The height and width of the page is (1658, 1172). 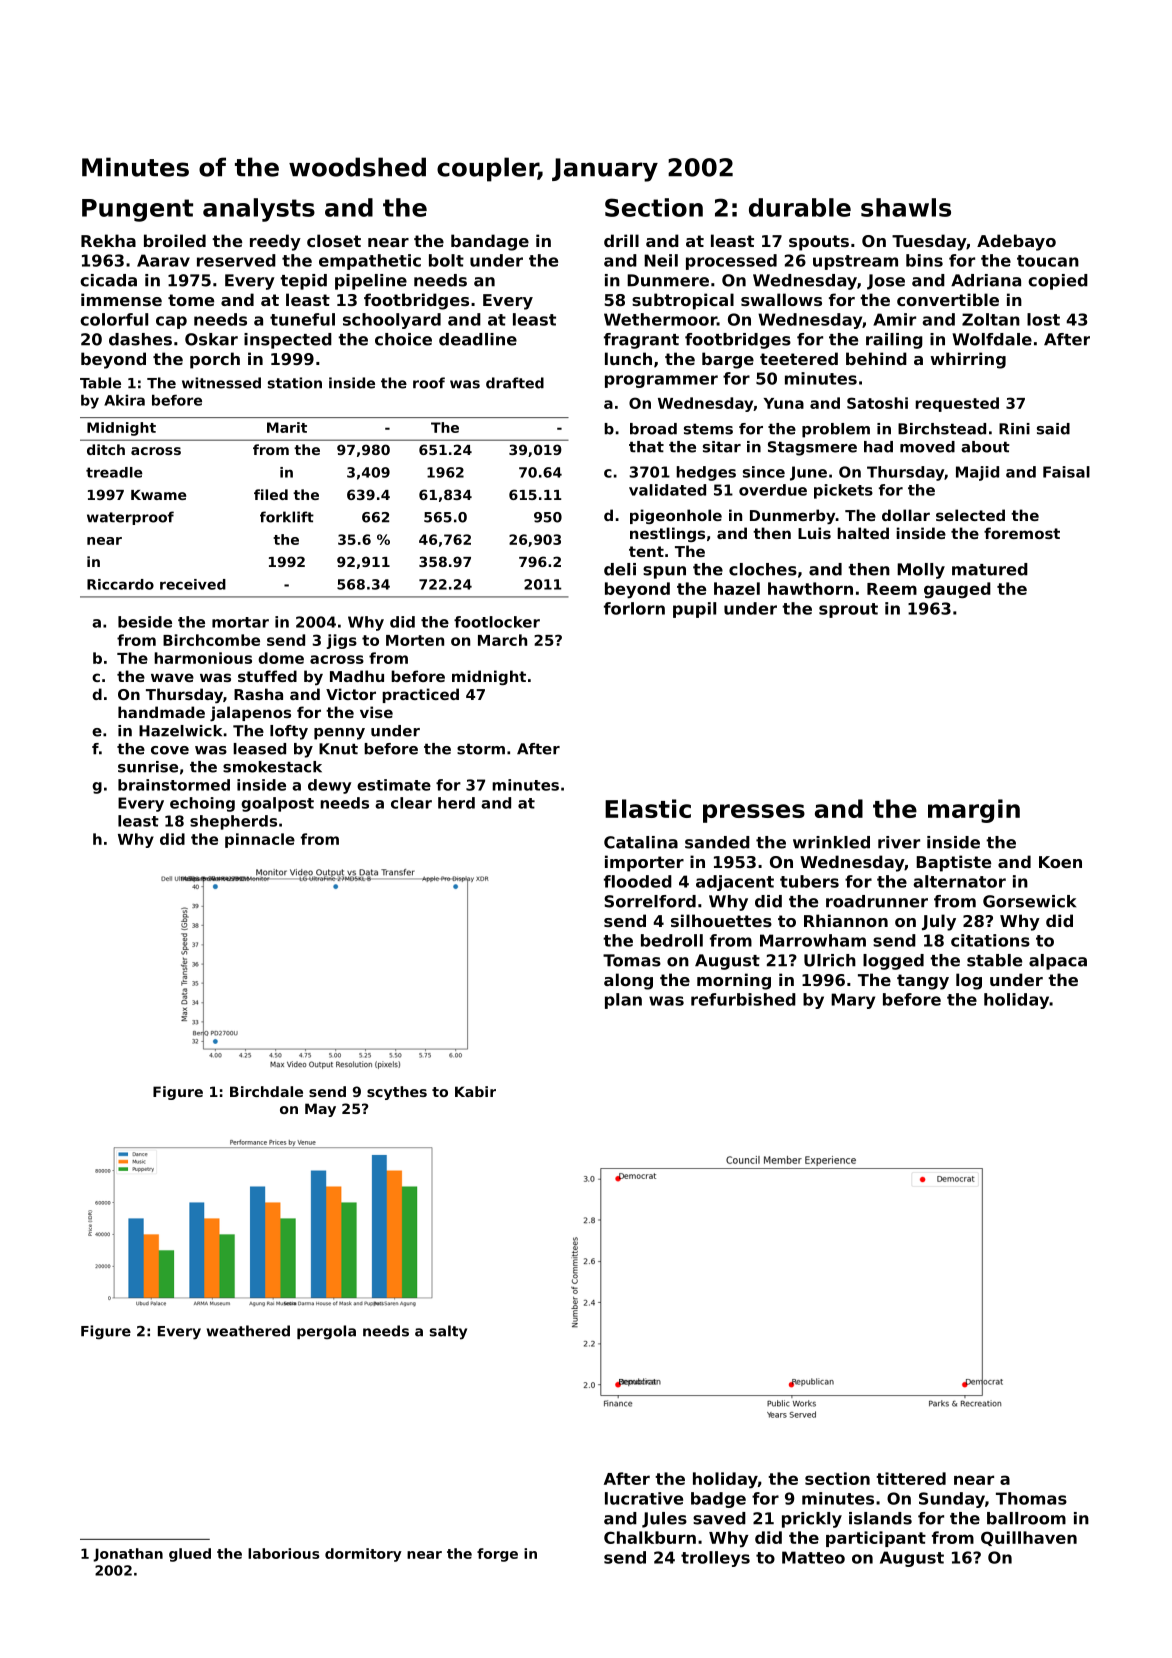 I want to click on ditch, so click(x=106, y=449).
